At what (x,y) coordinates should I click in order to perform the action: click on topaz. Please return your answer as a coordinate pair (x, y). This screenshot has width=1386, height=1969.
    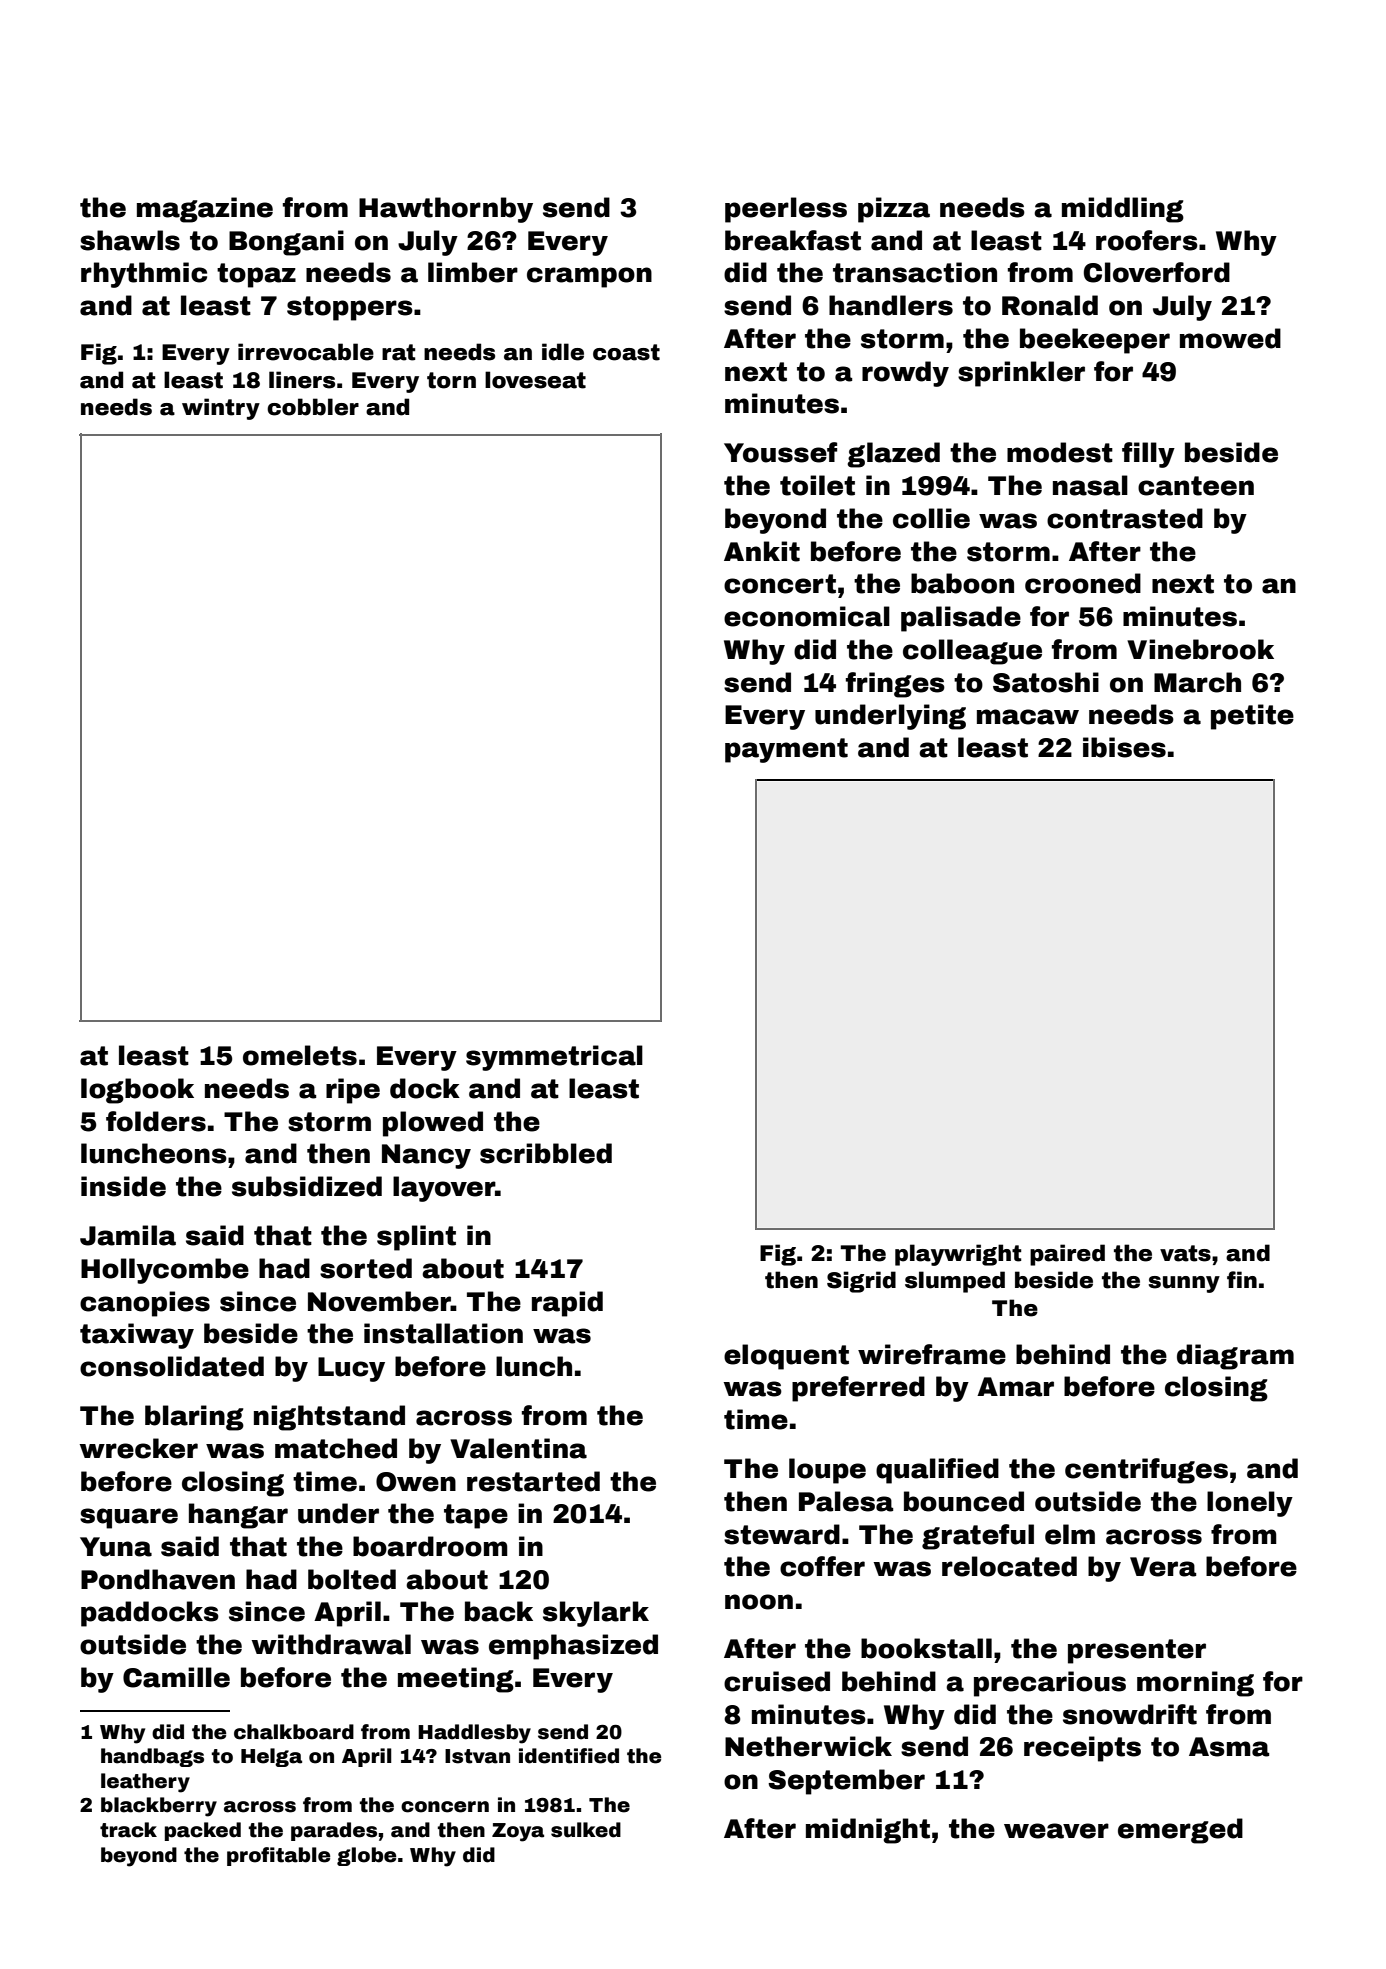
    Looking at the image, I should click on (256, 275).
